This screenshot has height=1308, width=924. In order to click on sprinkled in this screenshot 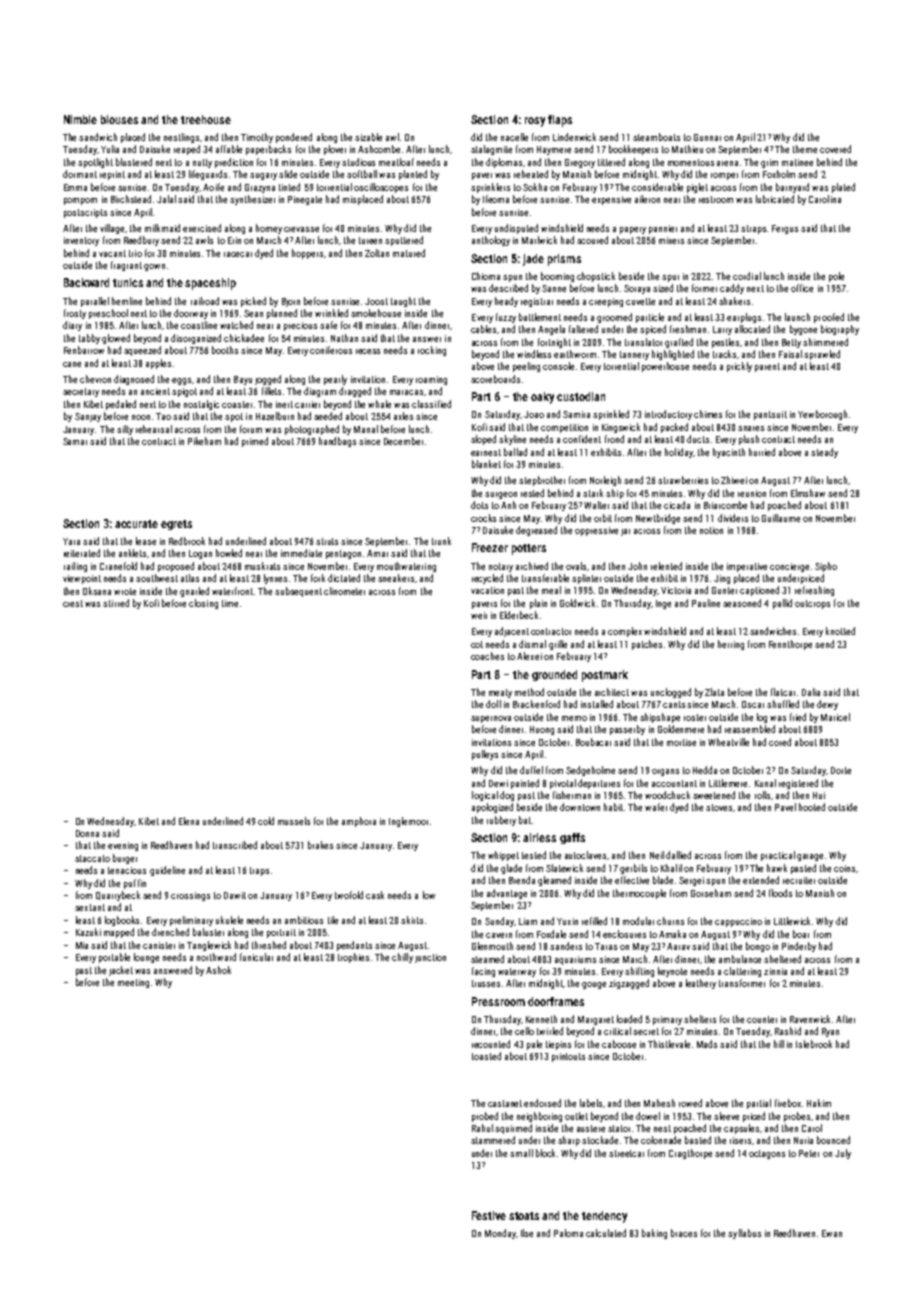, I will do `click(611, 415)`.
